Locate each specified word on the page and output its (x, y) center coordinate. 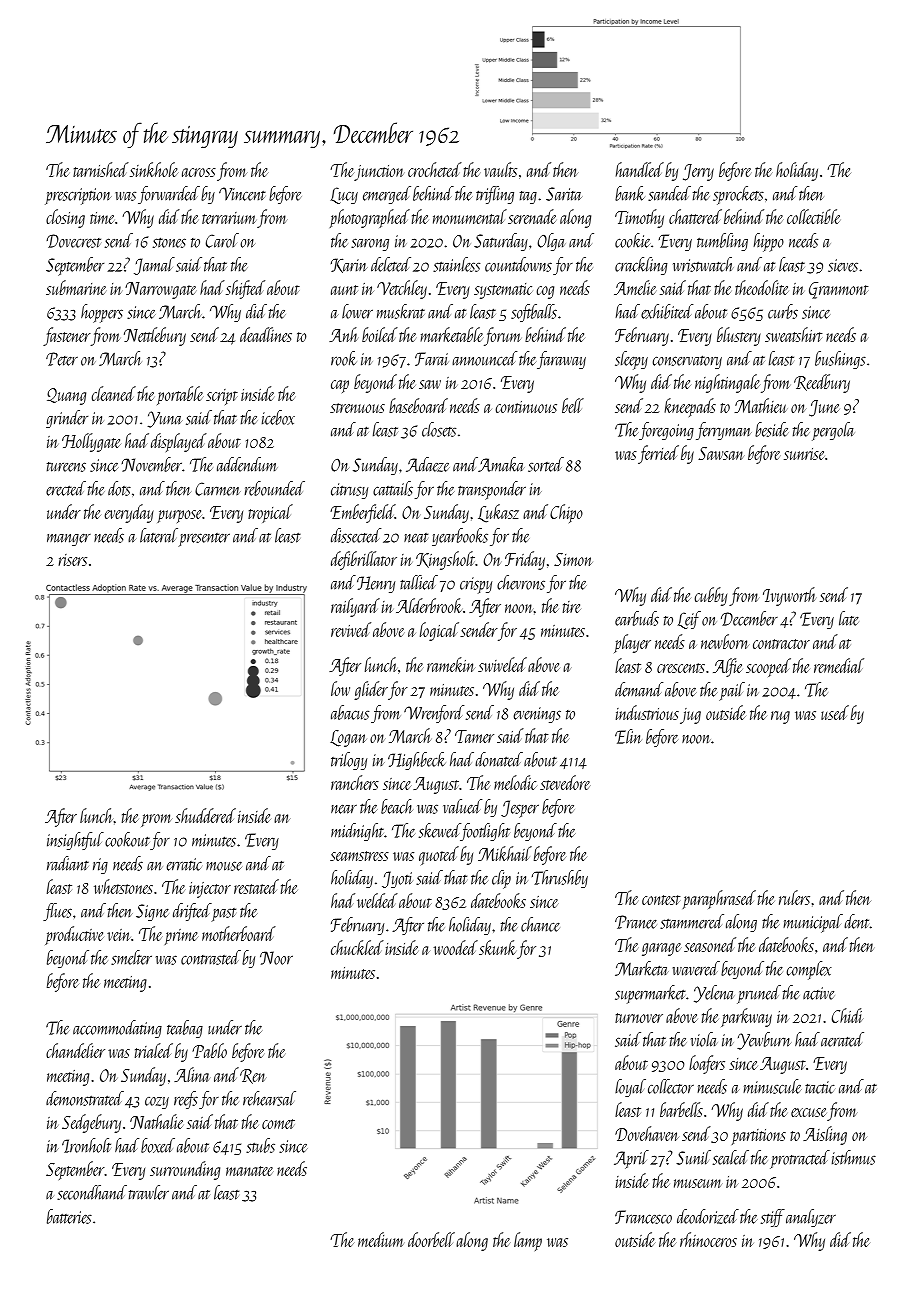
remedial (839, 665)
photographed (370, 218)
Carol (222, 240)
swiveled (502, 664)
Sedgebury (91, 1123)
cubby (711, 596)
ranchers (355, 782)
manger (69, 539)
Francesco (643, 1217)
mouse (224, 866)
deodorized (708, 1216)
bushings (840, 360)
